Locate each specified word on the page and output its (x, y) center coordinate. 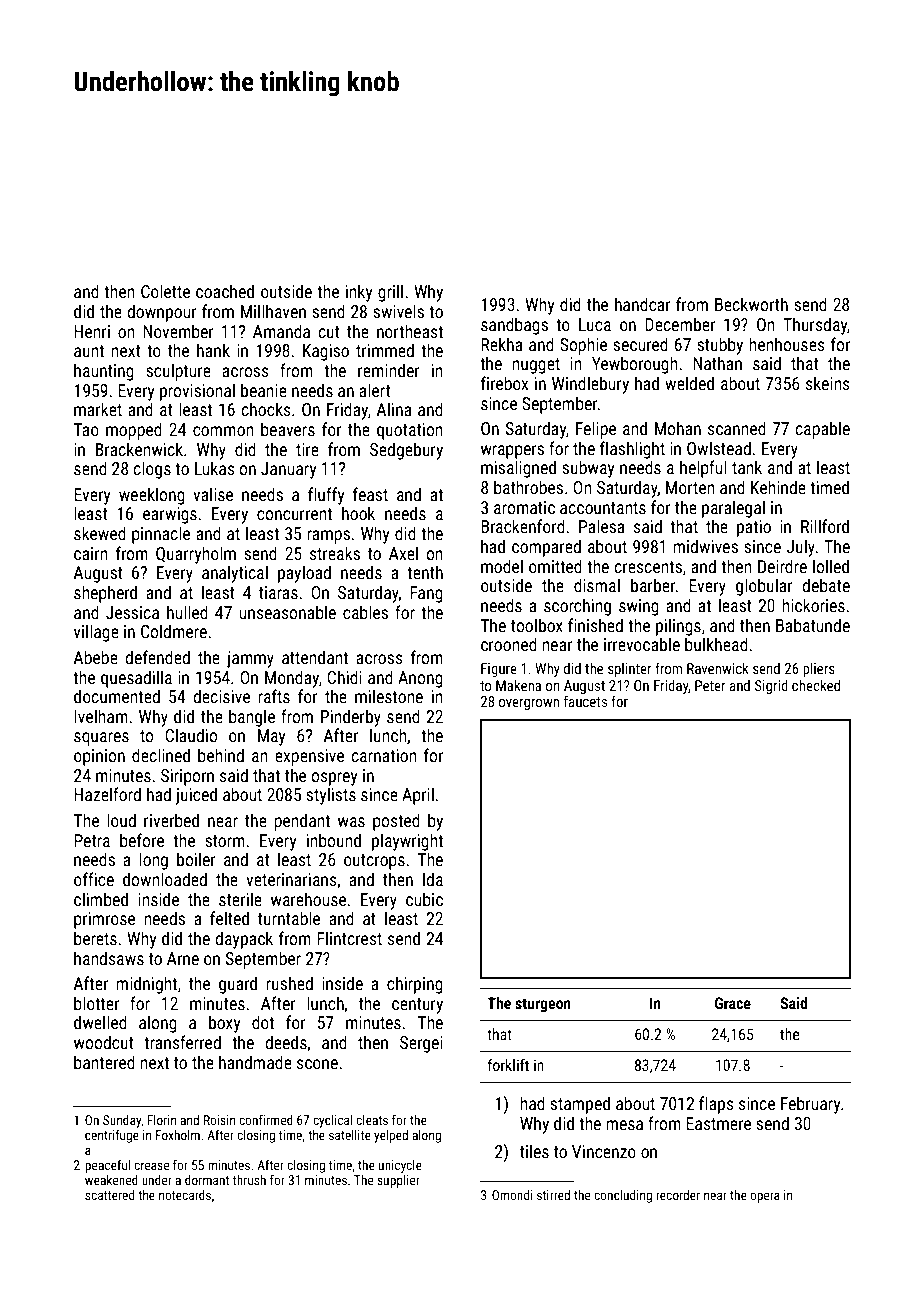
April (418, 796)
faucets (585, 701)
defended (157, 657)
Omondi (512, 1195)
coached (225, 291)
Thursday (815, 326)
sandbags (514, 326)
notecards (185, 1195)
